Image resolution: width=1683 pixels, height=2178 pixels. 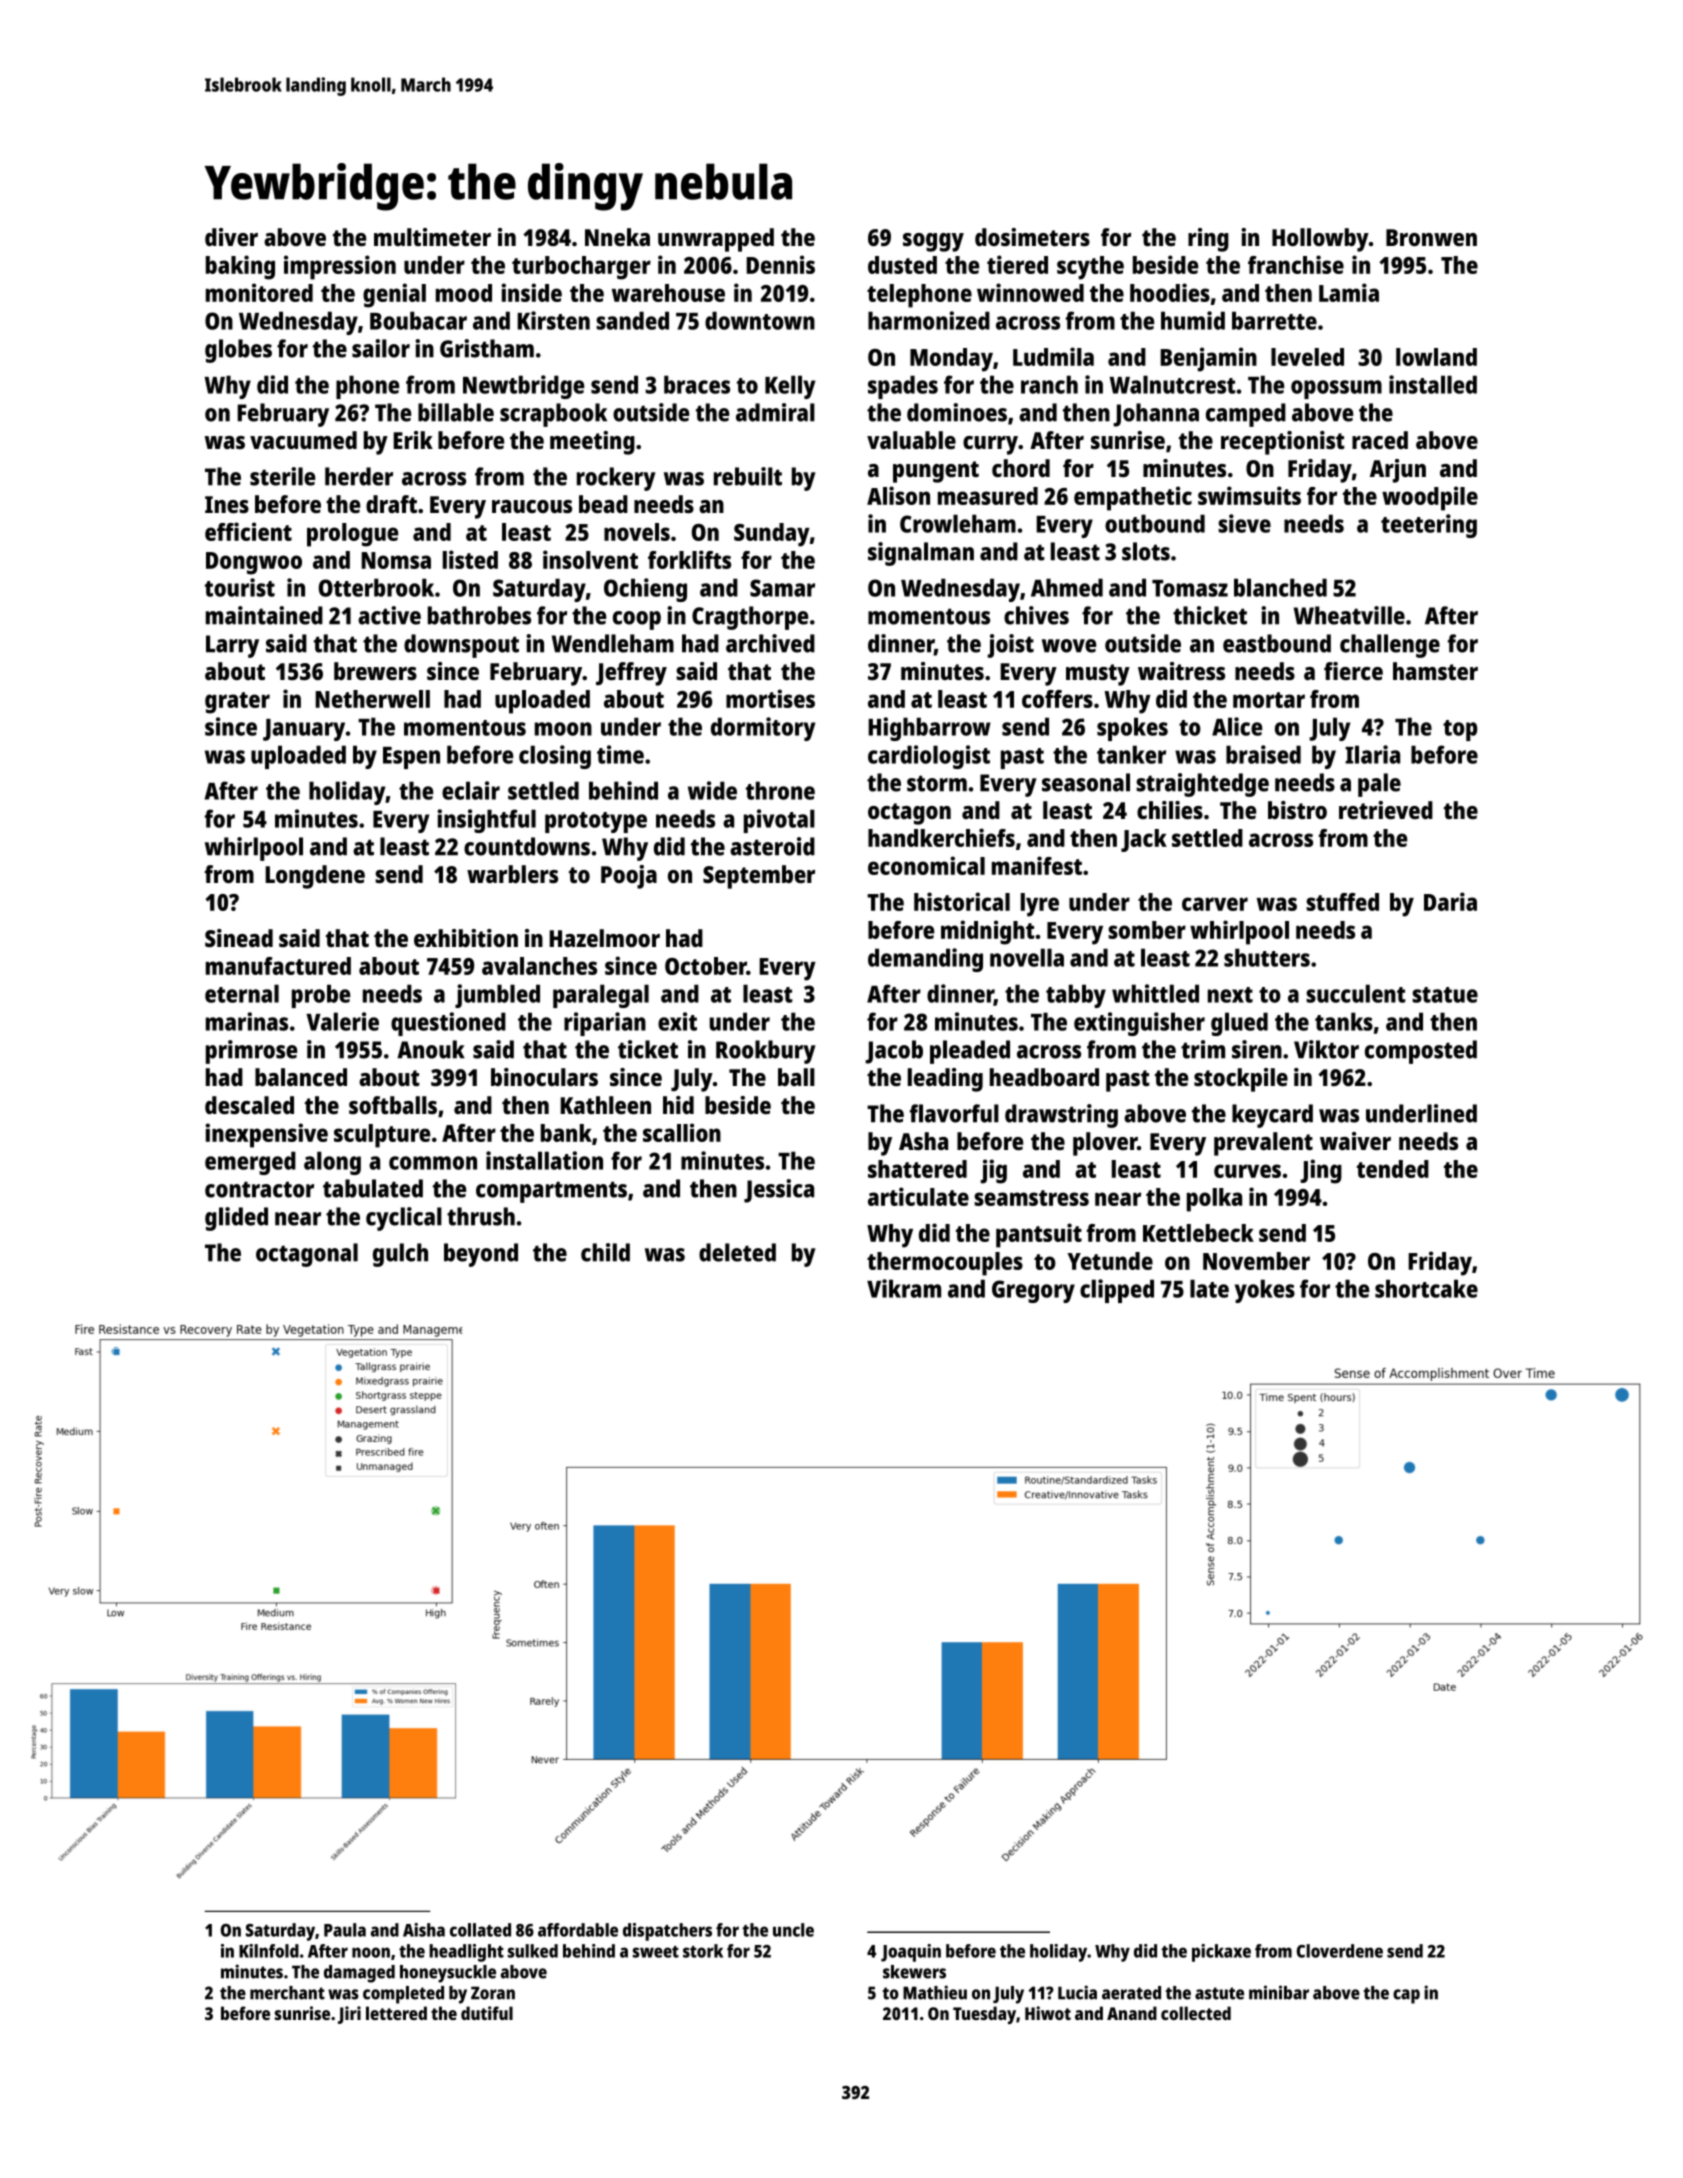 What do you see at coordinates (1117, 1291) in the screenshot?
I see `clipped` at bounding box center [1117, 1291].
